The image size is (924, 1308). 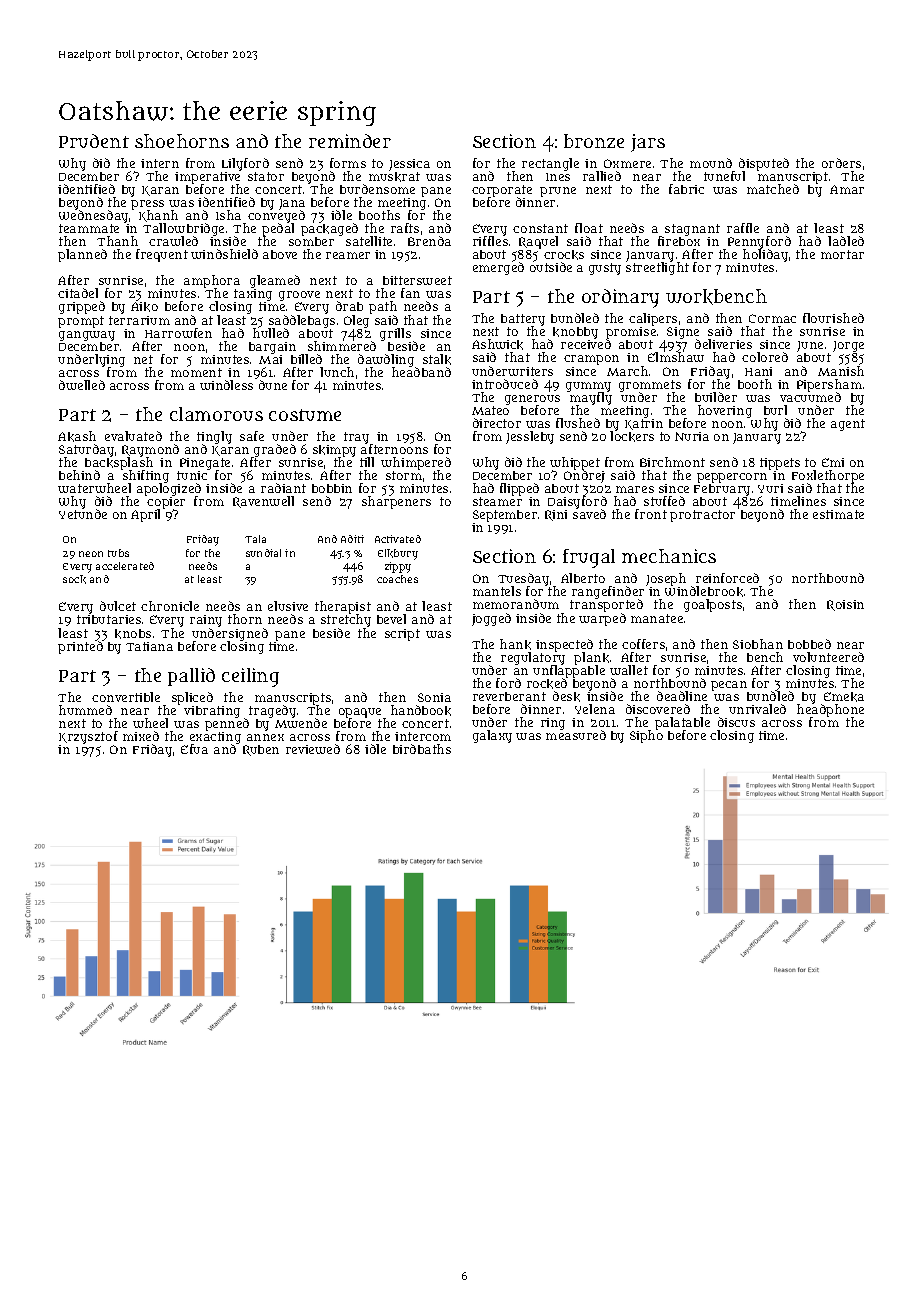 I want to click on Cormac, so click(x=772, y=318).
